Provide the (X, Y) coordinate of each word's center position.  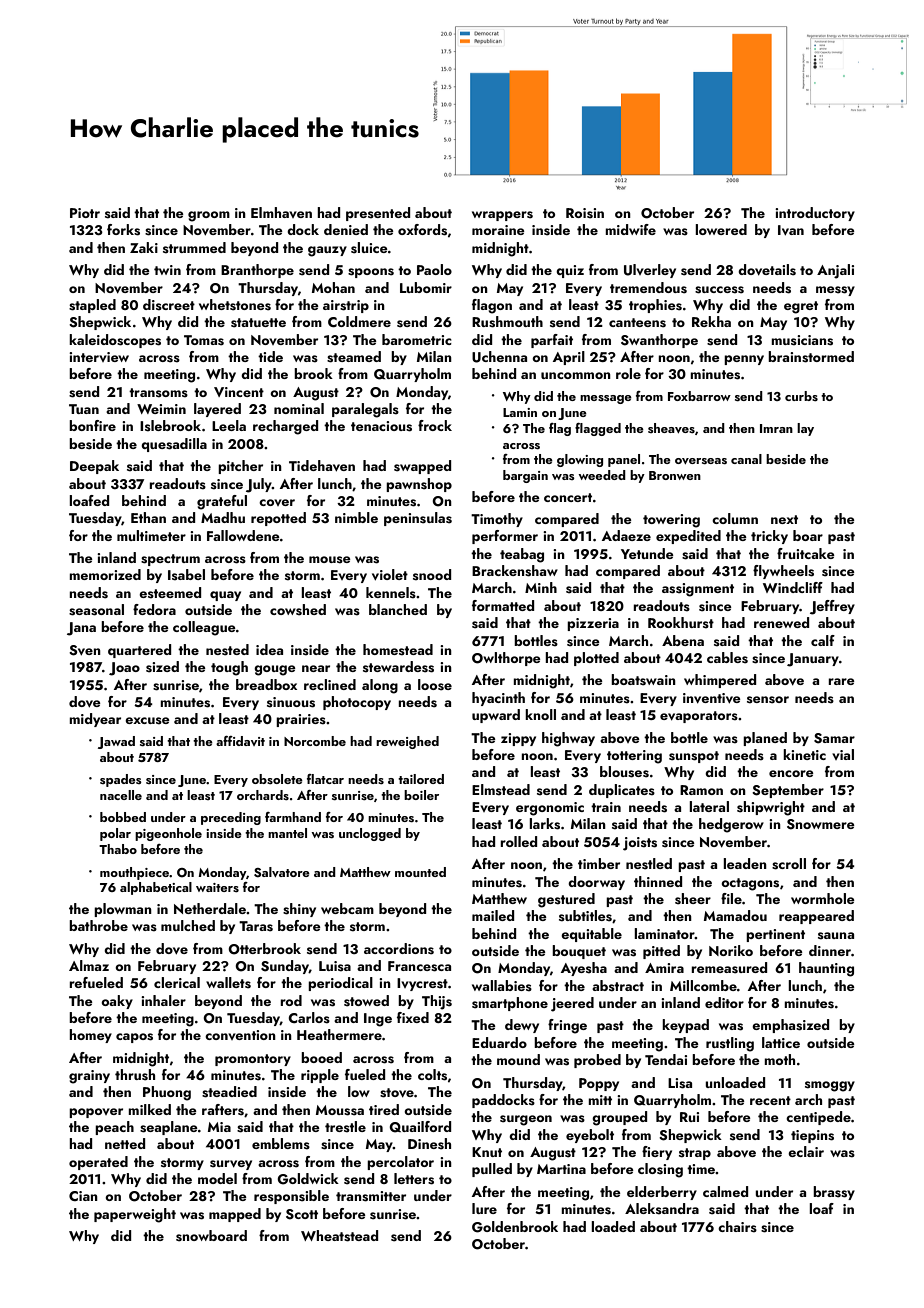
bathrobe (98, 925)
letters (414, 1179)
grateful (222, 502)
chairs (737, 1227)
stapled (92, 306)
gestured (566, 900)
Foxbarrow (699, 396)
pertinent (775, 935)
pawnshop (419, 485)
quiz (570, 271)
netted (125, 1143)
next (784, 519)
